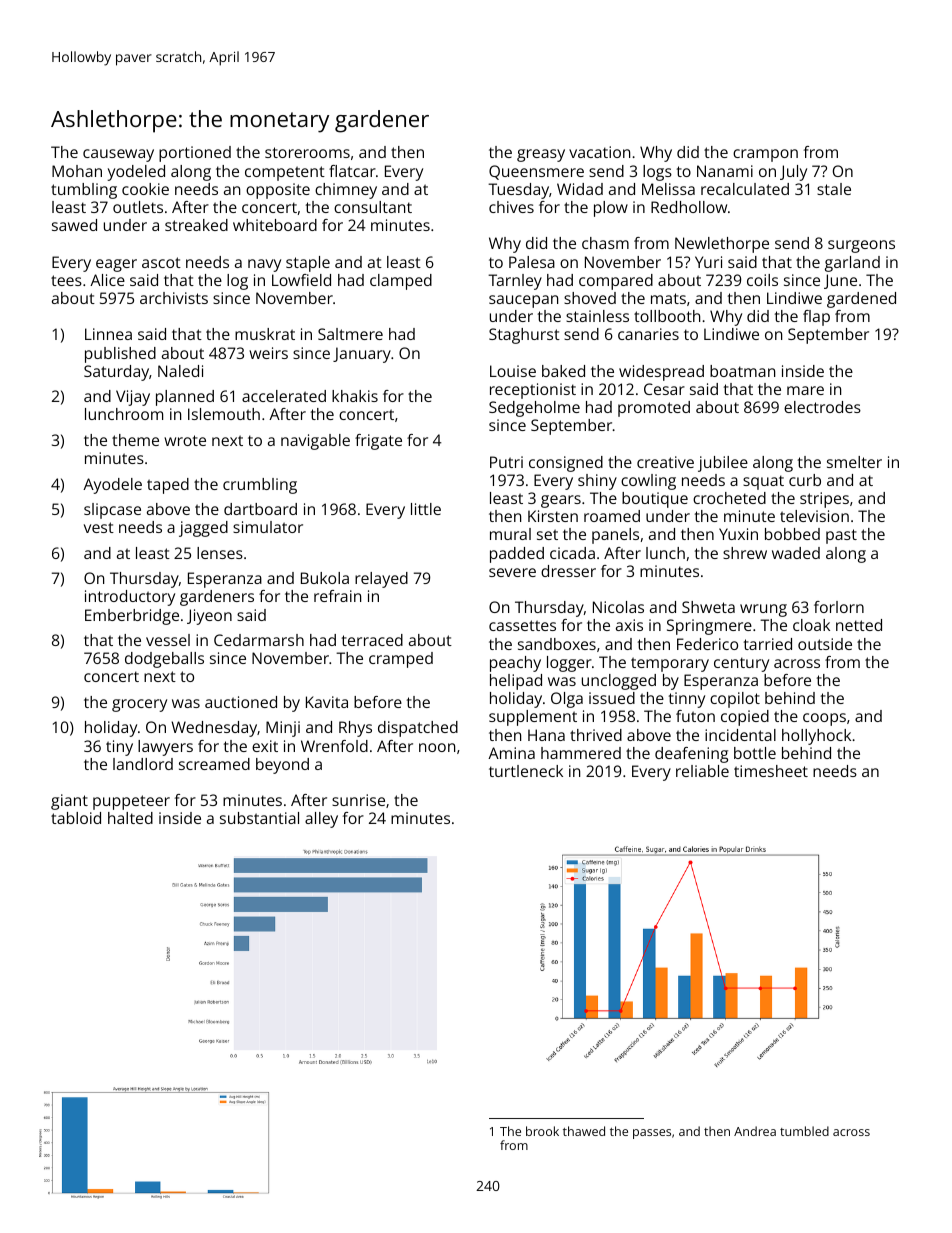  What do you see at coordinates (648, 334) in the screenshot?
I see `canaries` at bounding box center [648, 334].
